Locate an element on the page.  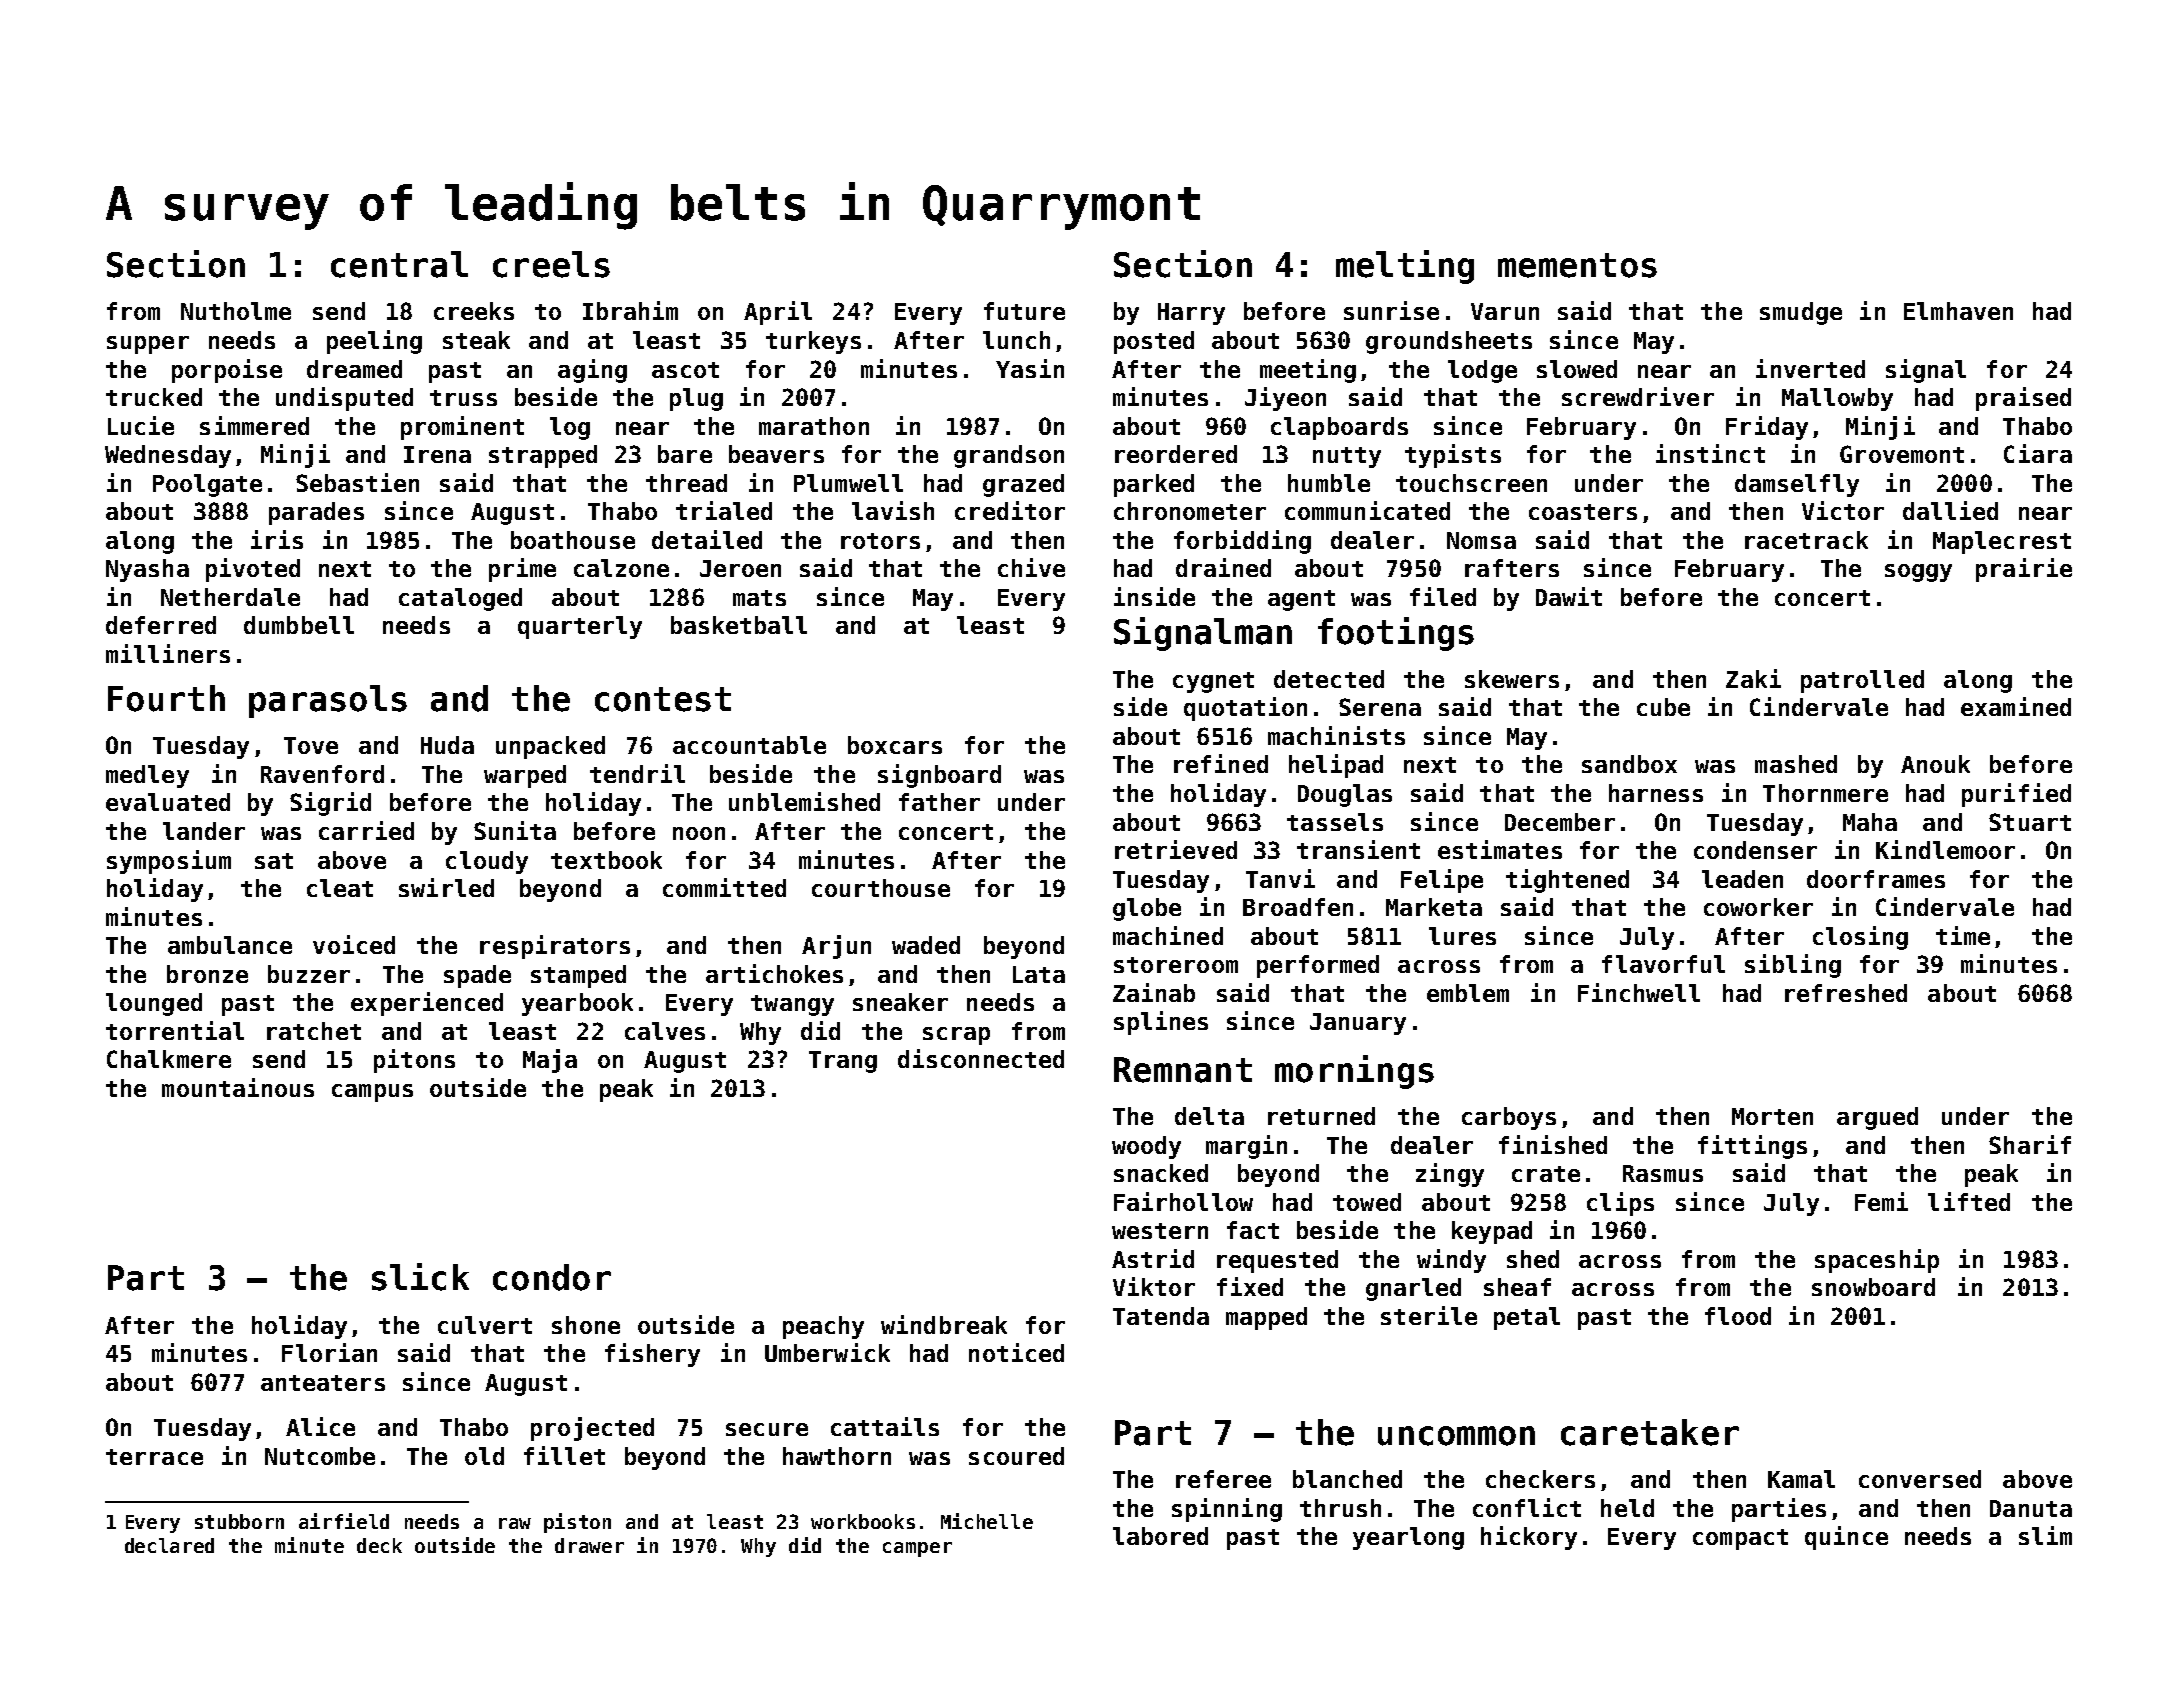
airfield is located at coordinates (344, 1521).
